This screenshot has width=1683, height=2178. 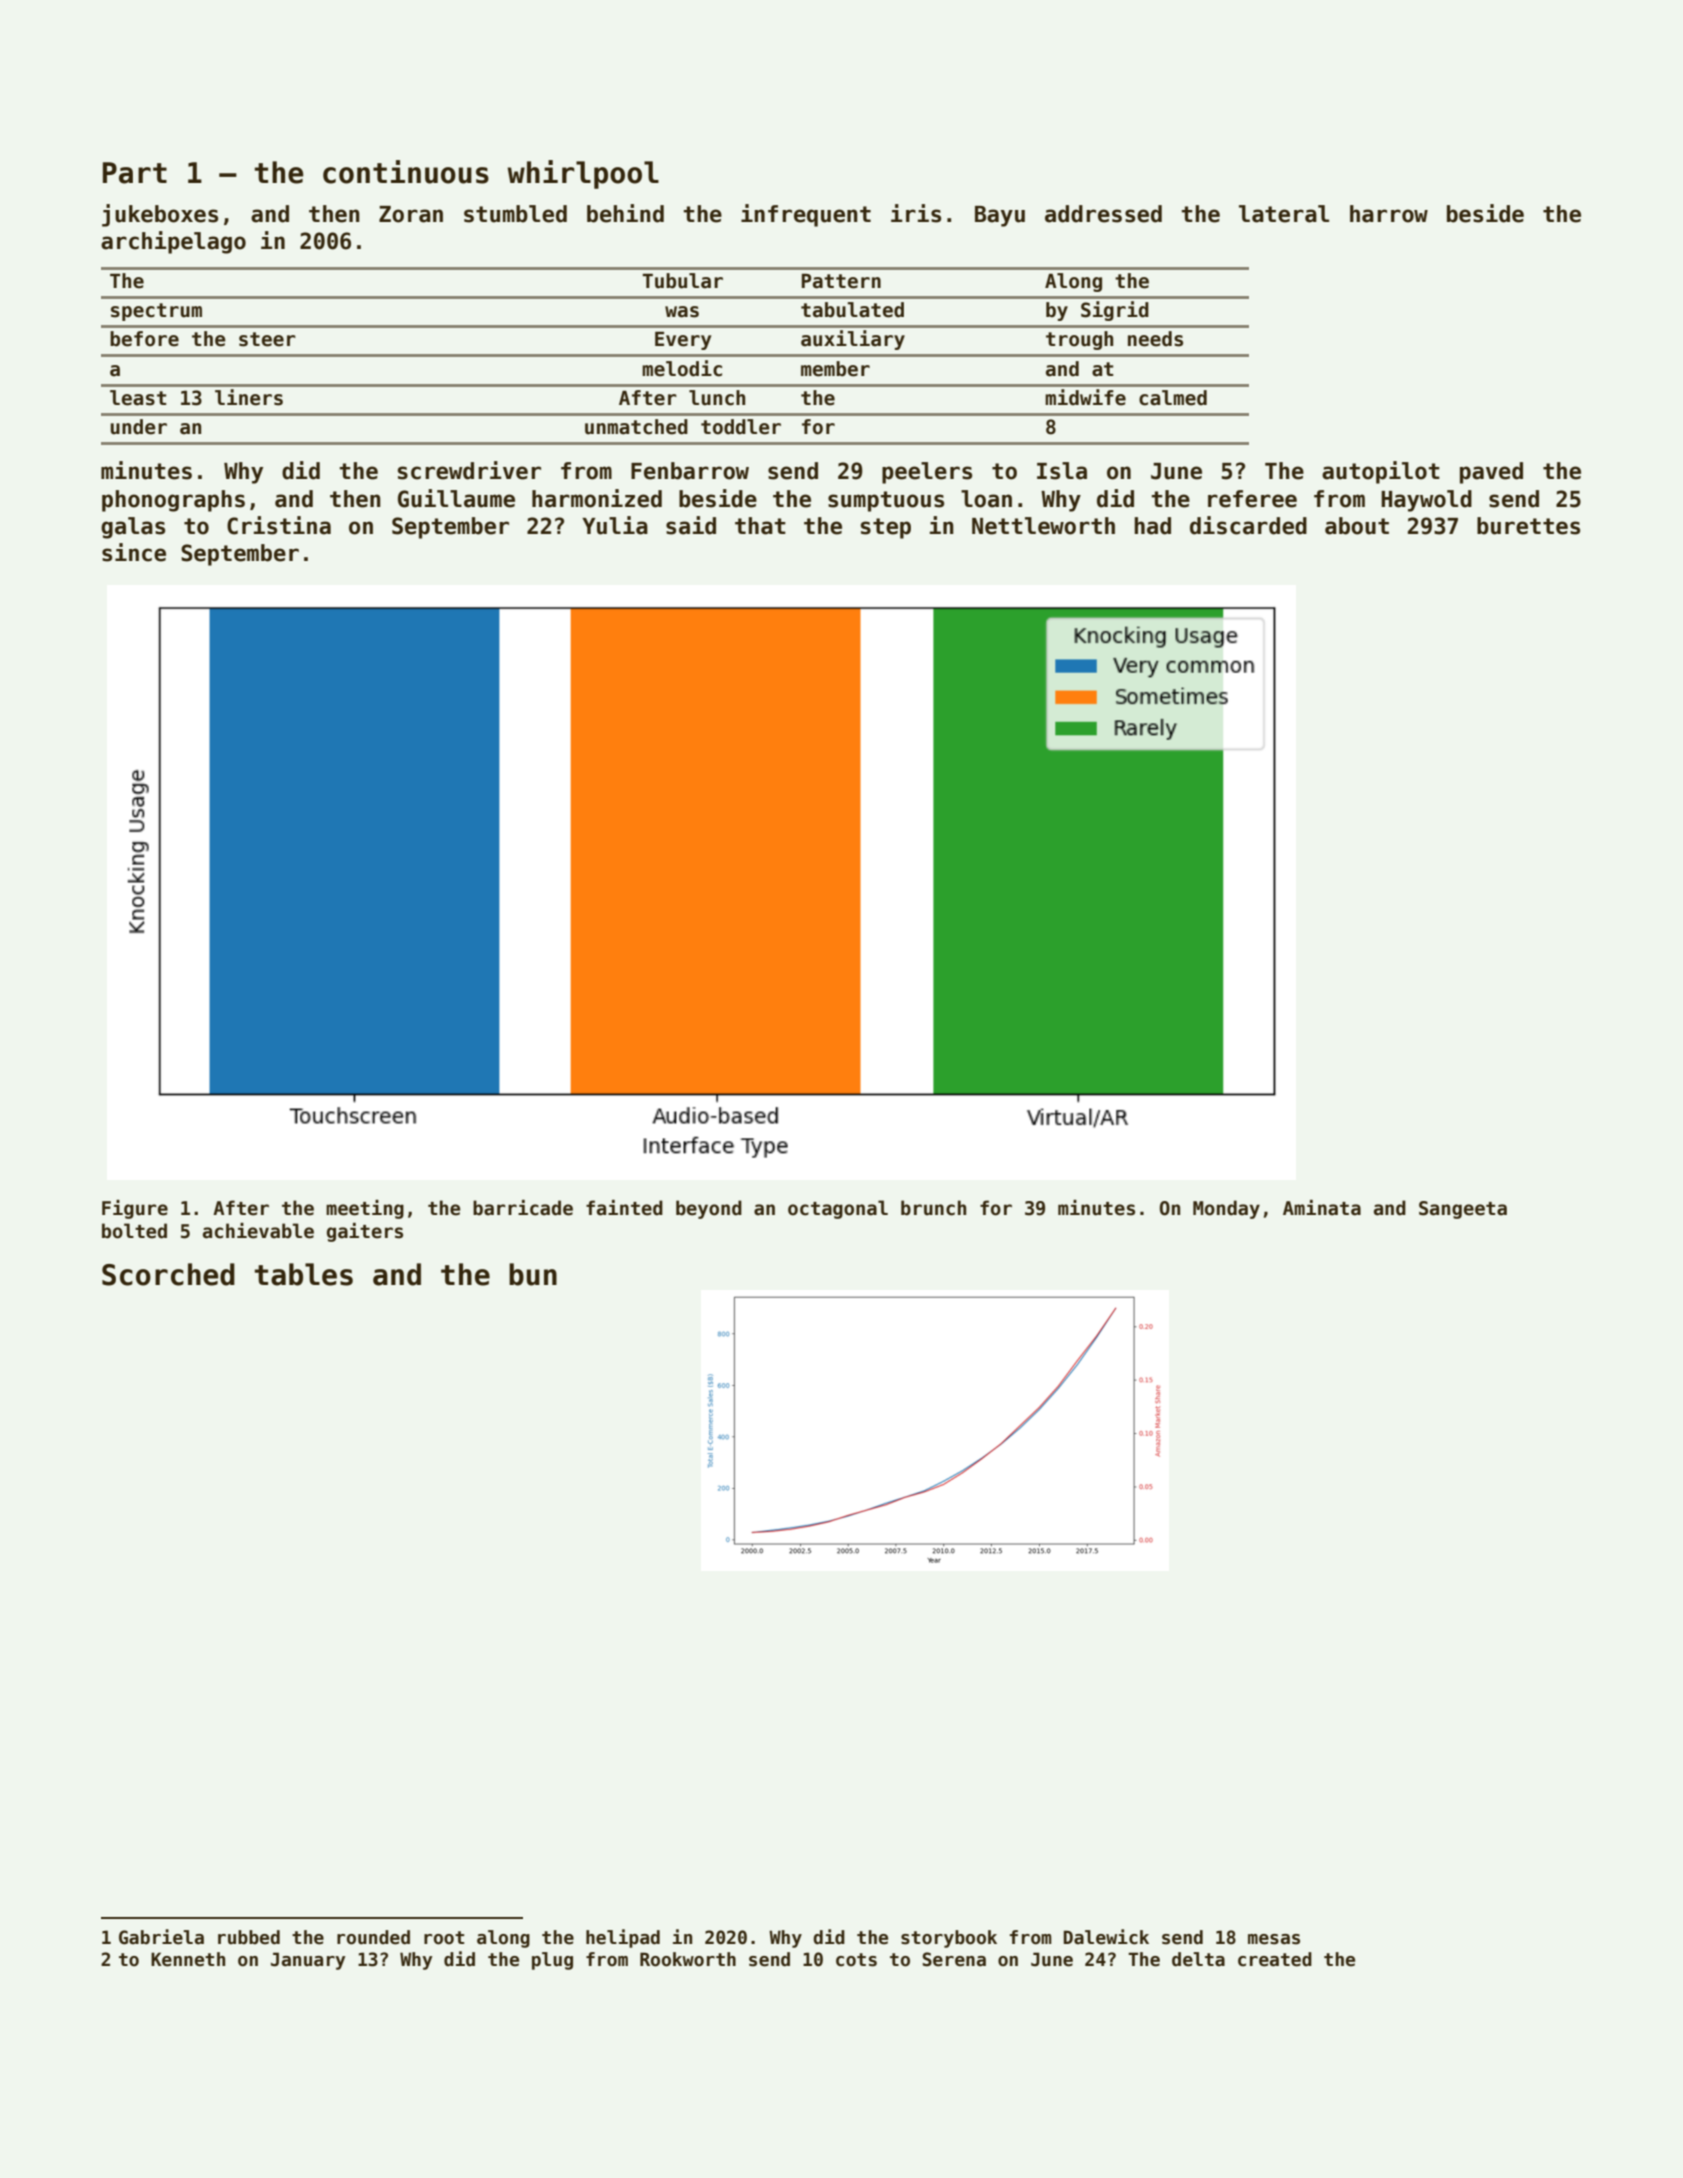 What do you see at coordinates (1357, 526) in the screenshot?
I see `about` at bounding box center [1357, 526].
